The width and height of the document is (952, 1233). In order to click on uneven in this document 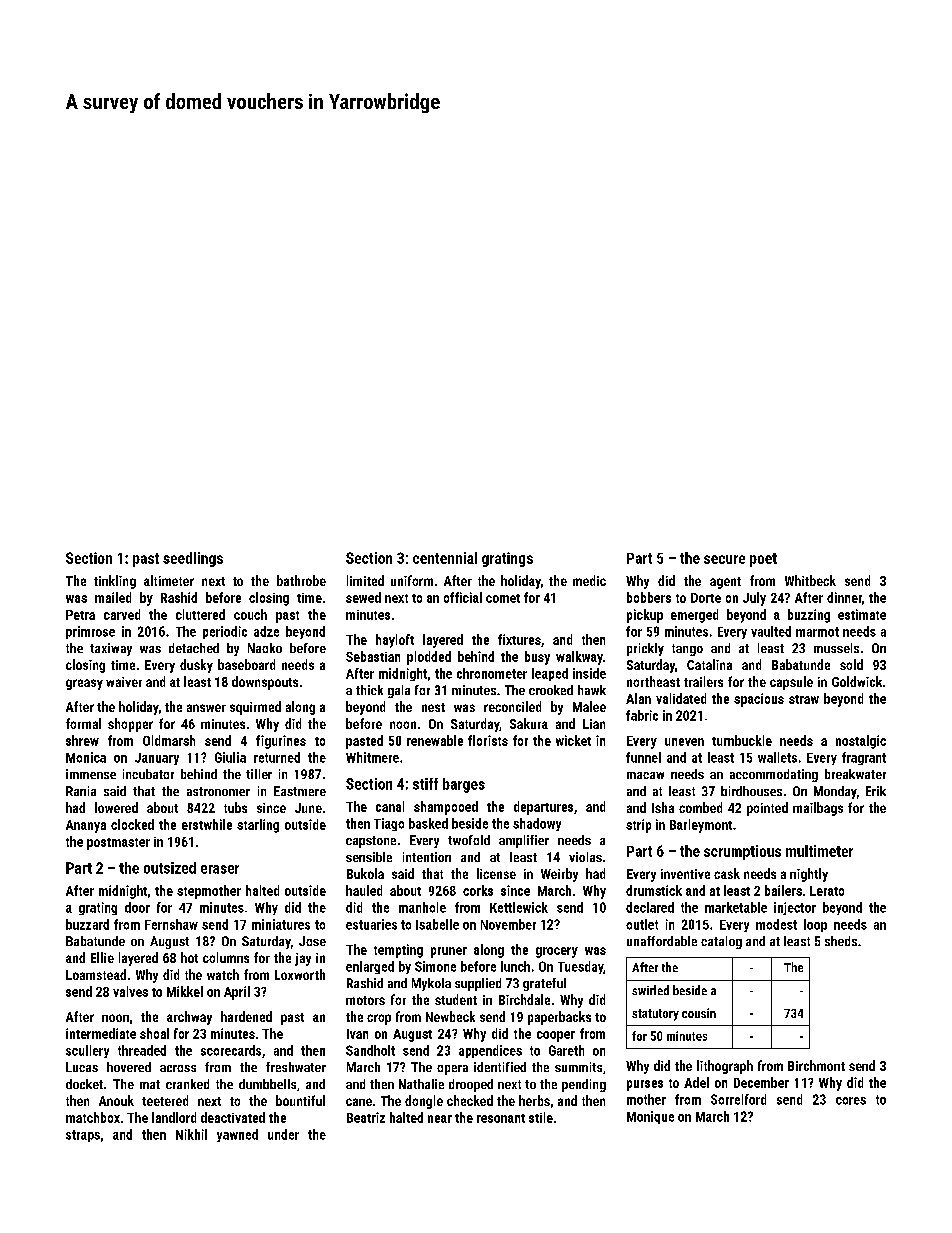, I will do `click(684, 742)`.
